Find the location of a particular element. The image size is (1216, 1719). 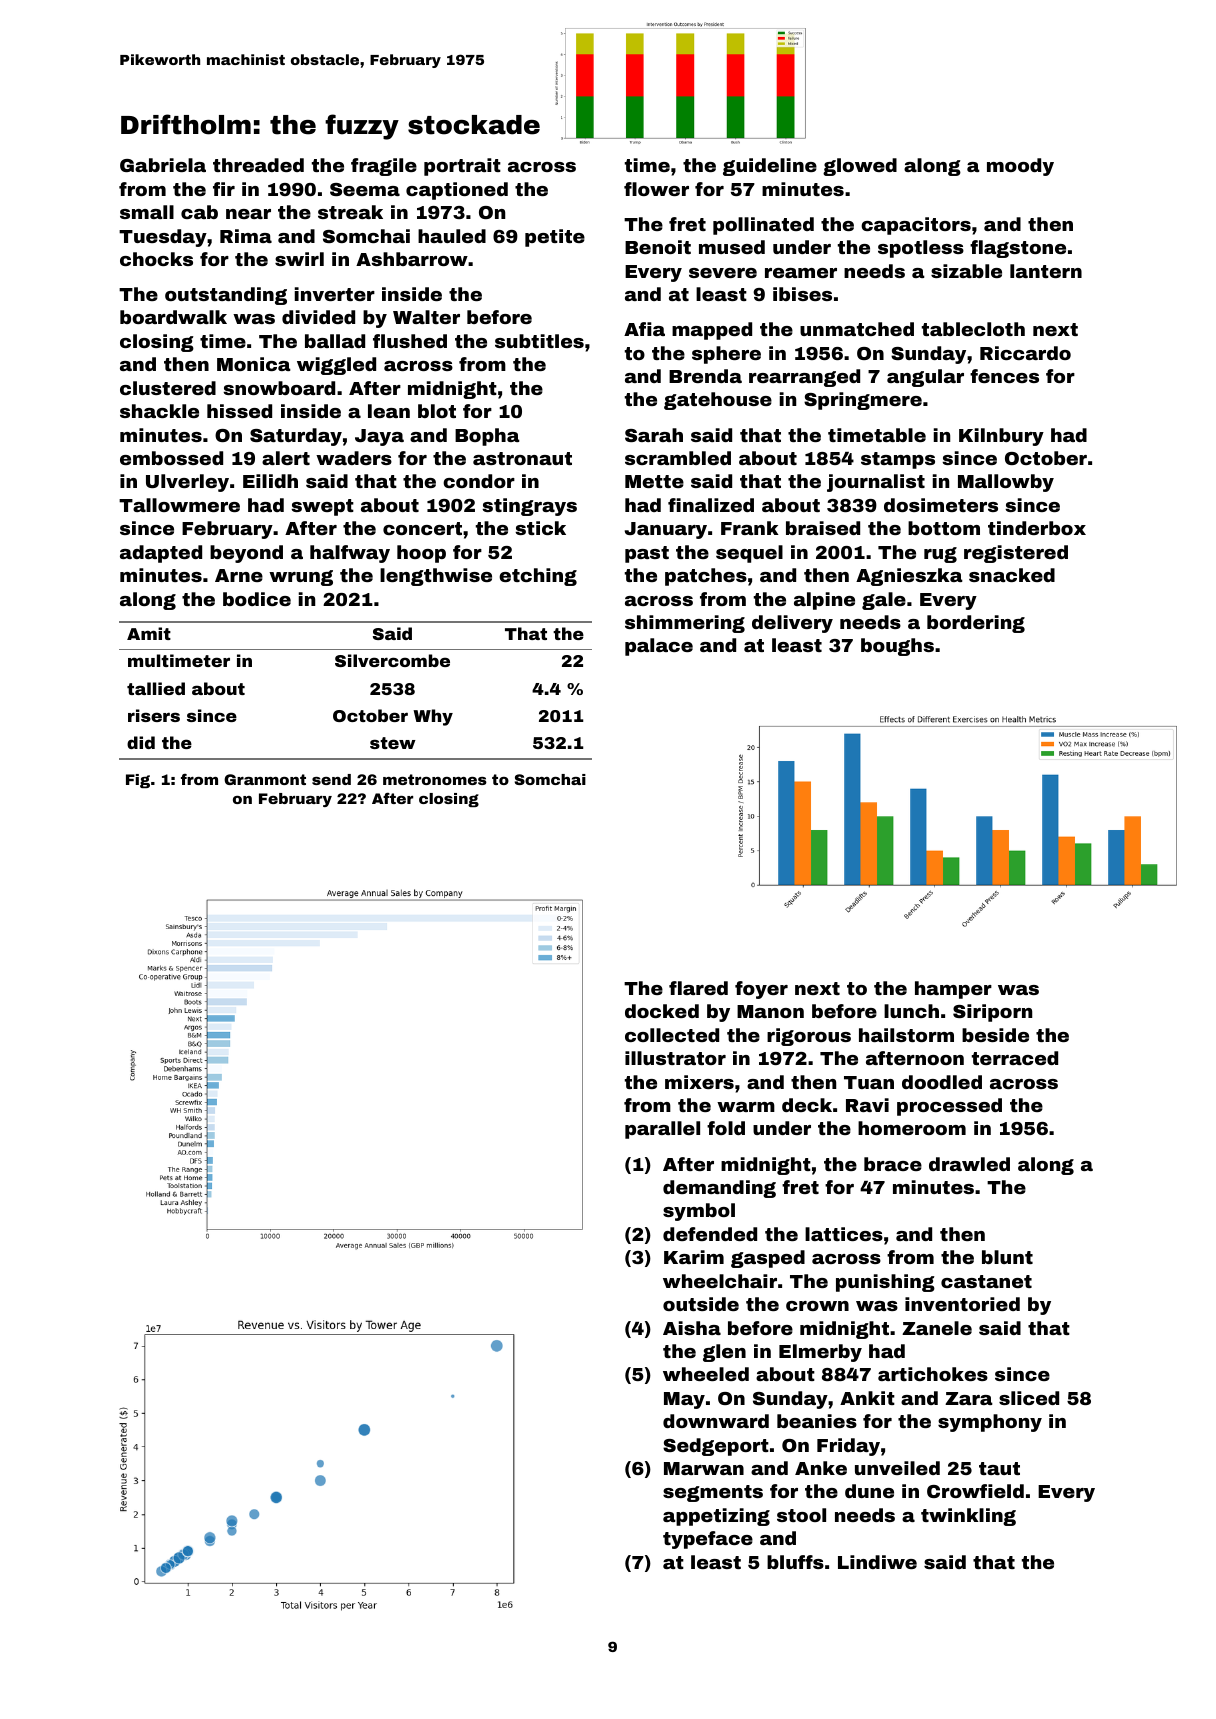

wheeled is located at coordinates (706, 1374).
